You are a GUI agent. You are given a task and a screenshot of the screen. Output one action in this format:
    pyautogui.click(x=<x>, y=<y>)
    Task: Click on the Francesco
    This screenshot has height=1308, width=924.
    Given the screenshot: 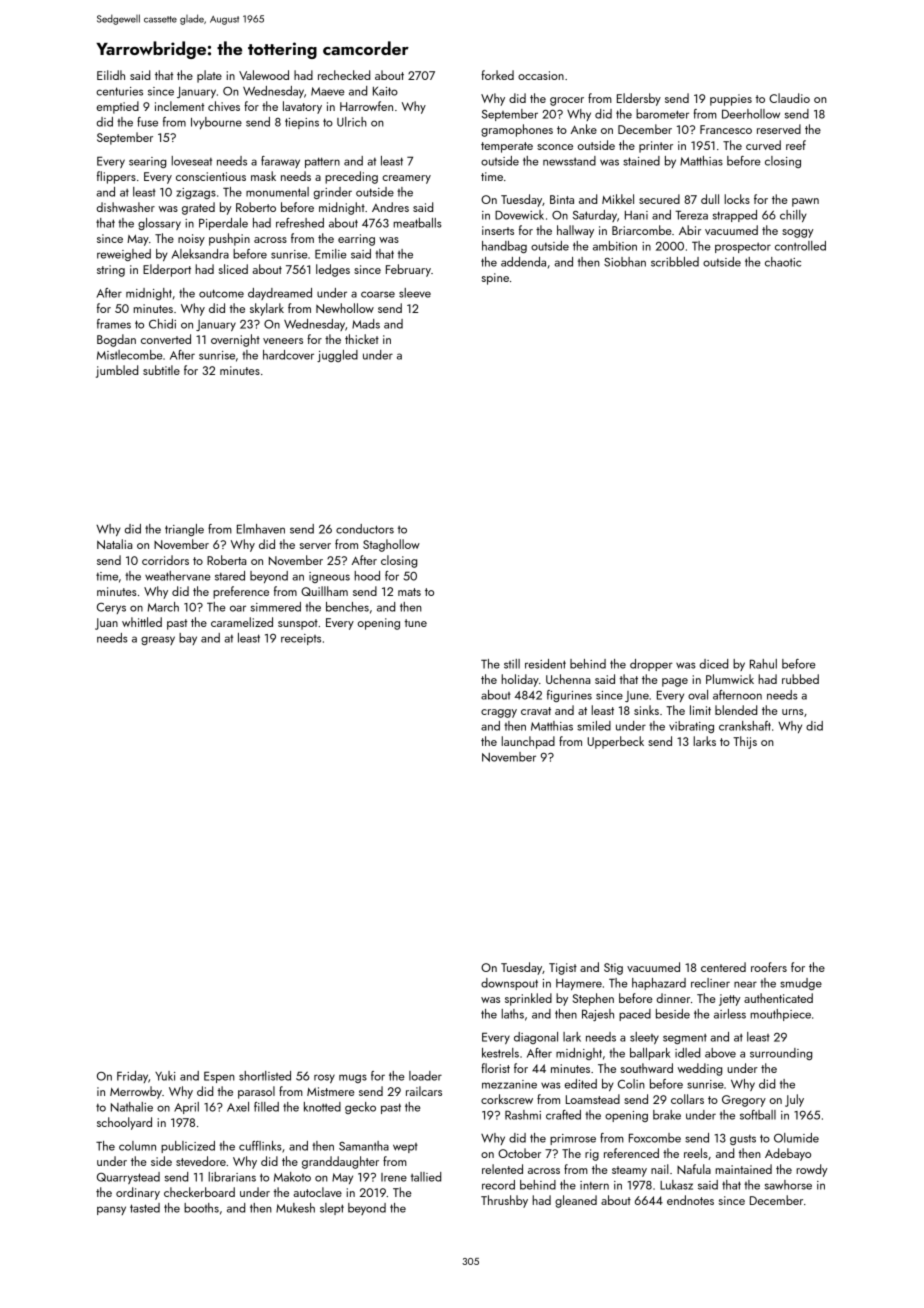 What is the action you would take?
    pyautogui.click(x=726, y=129)
